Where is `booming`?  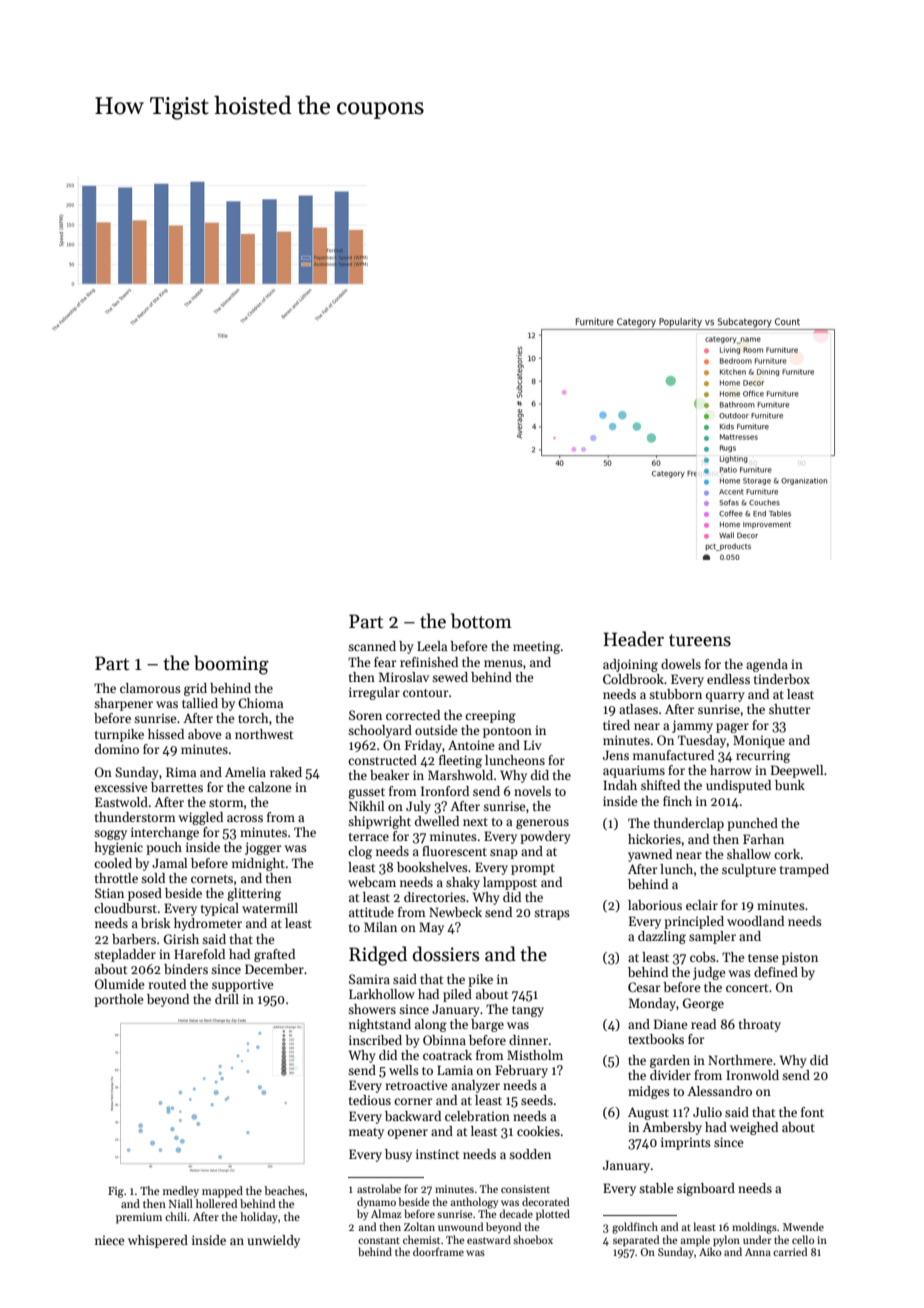
booming is located at coordinates (231, 665).
